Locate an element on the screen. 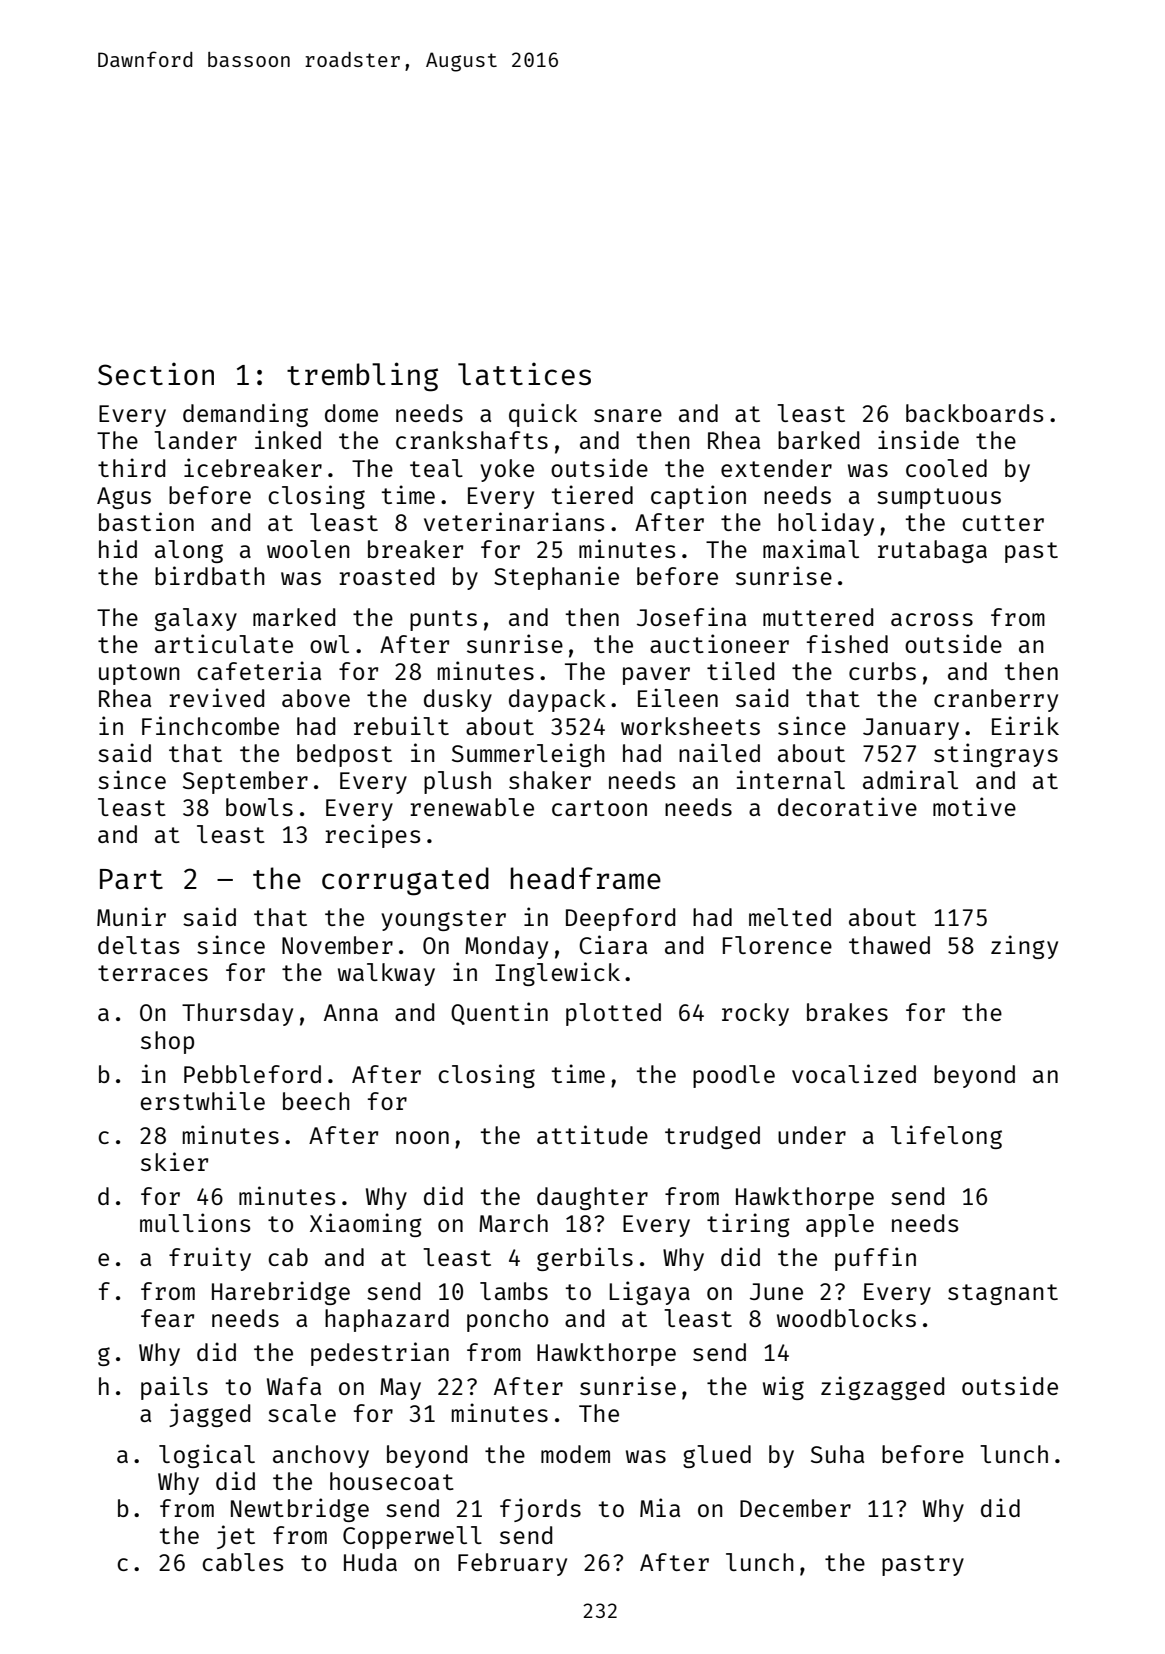  sumptuous is located at coordinates (939, 498).
